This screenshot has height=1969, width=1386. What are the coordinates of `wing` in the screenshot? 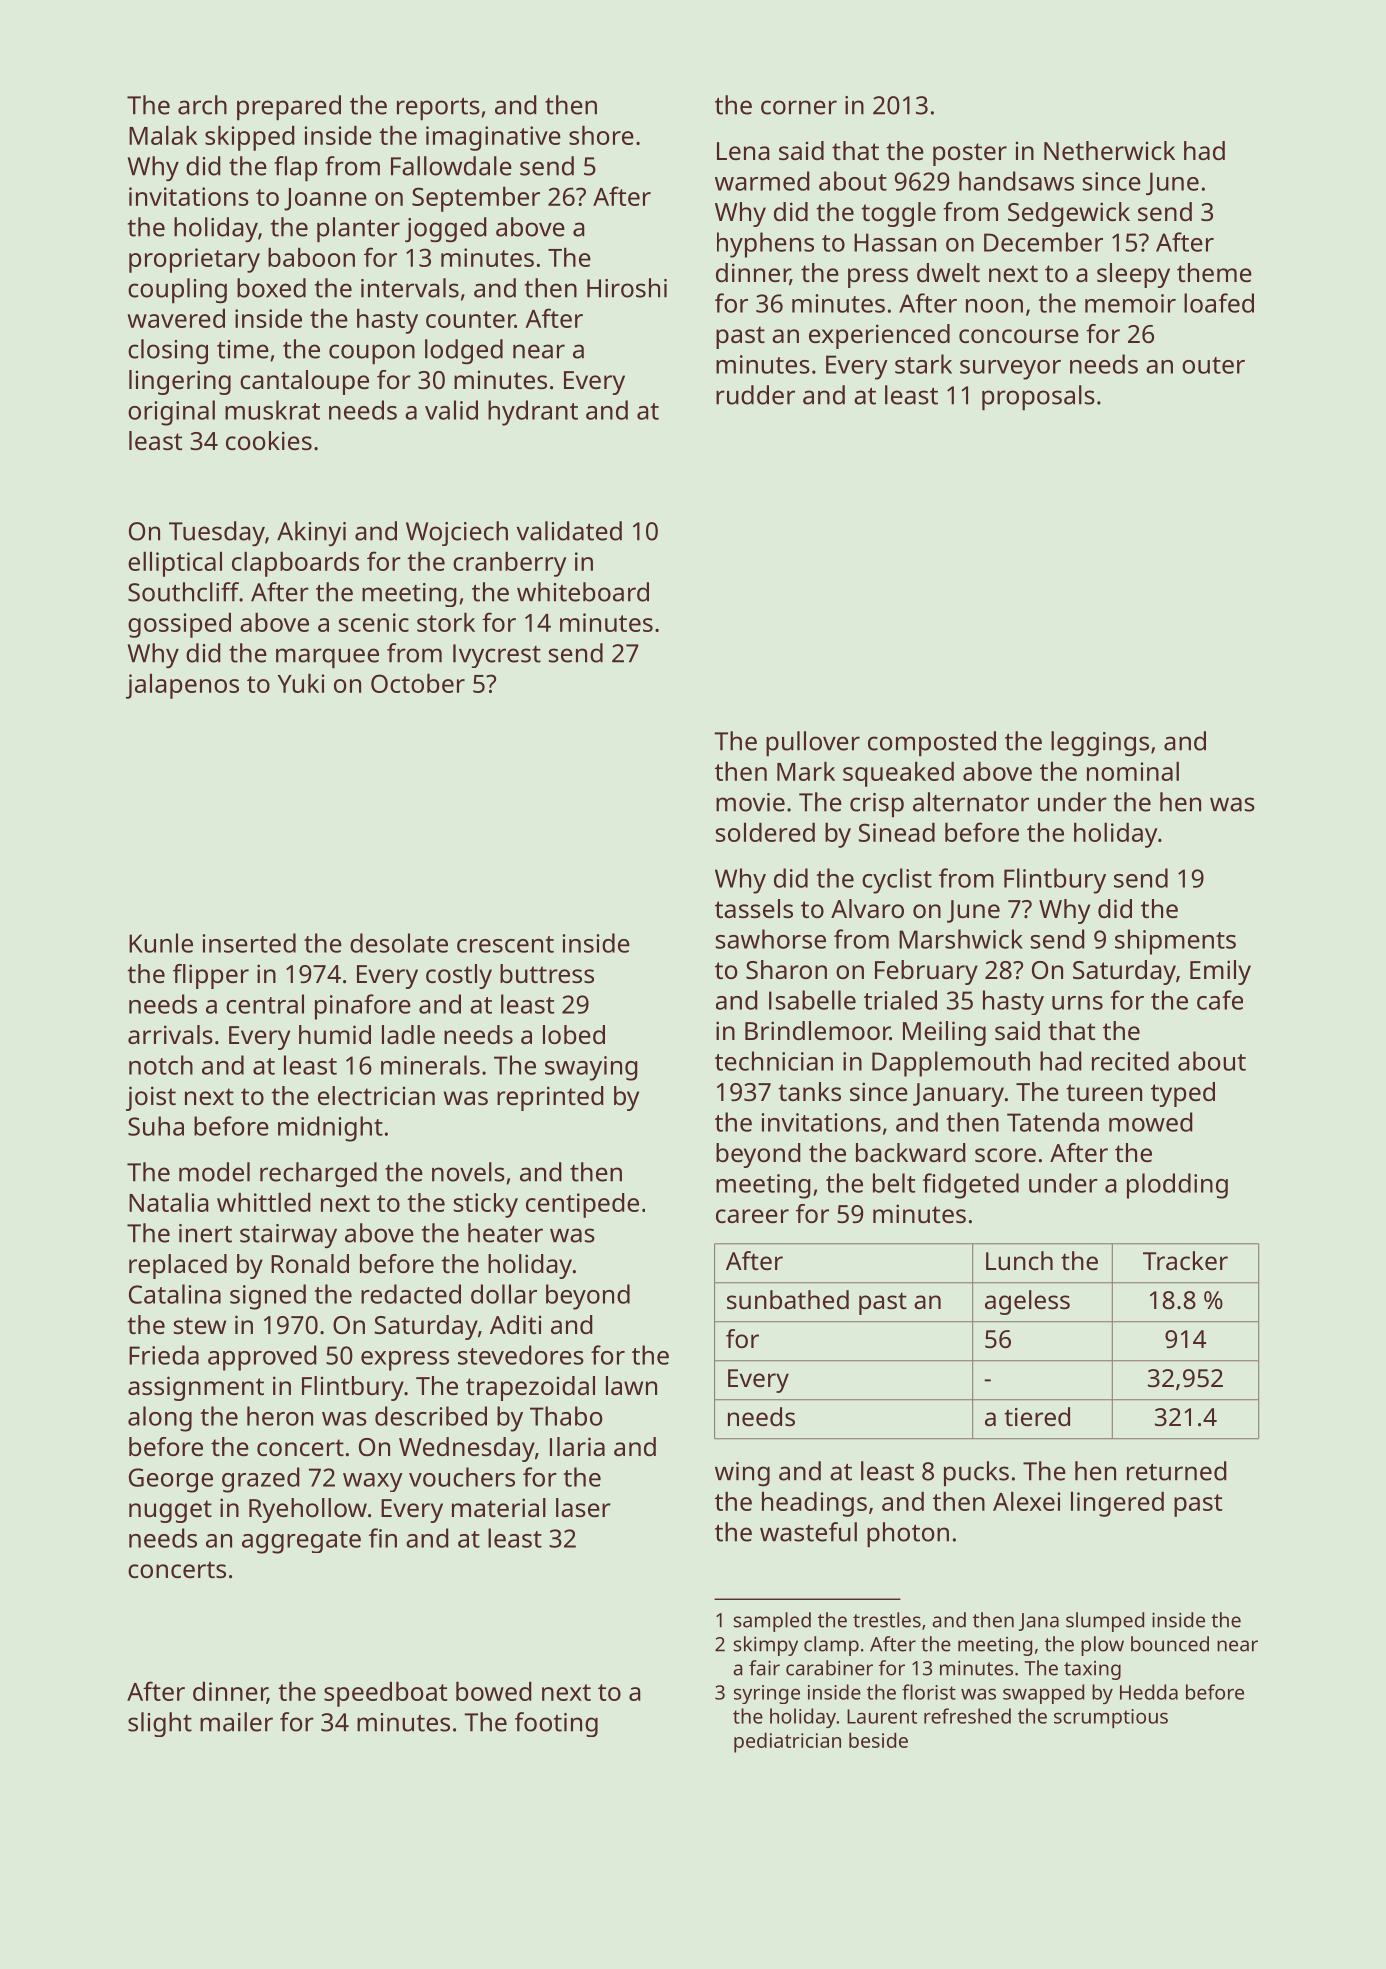 It's located at (742, 1474).
